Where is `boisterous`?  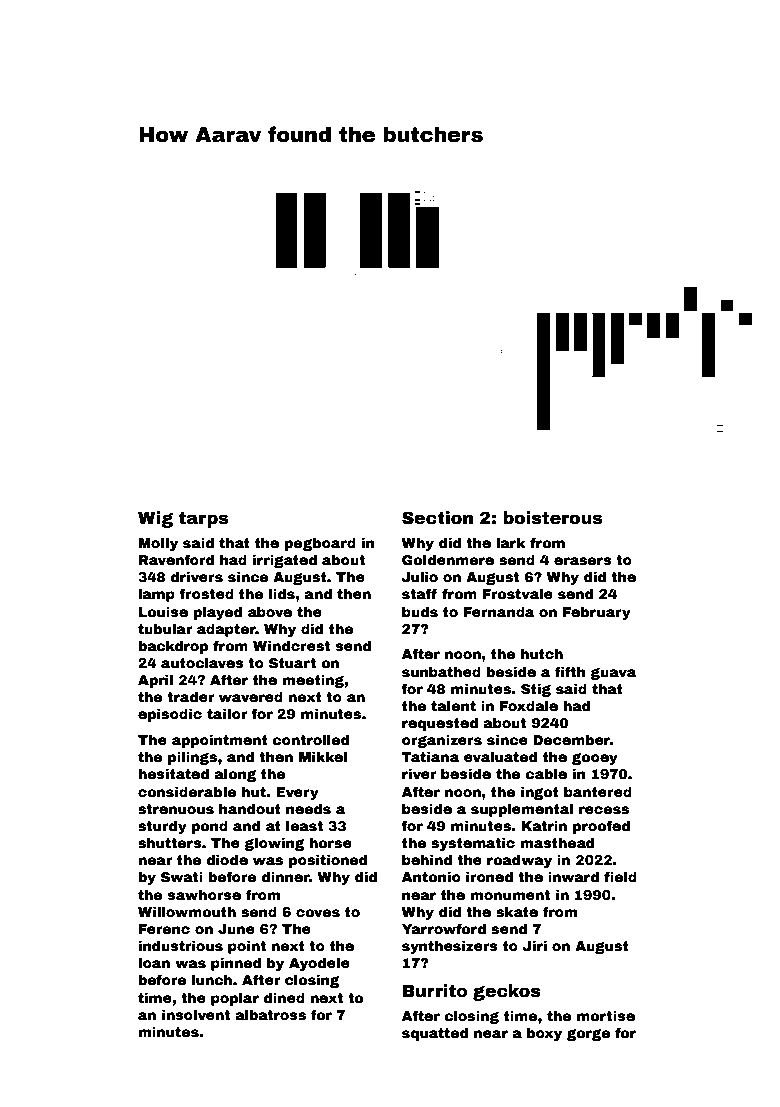
boisterous is located at coordinates (552, 518).
